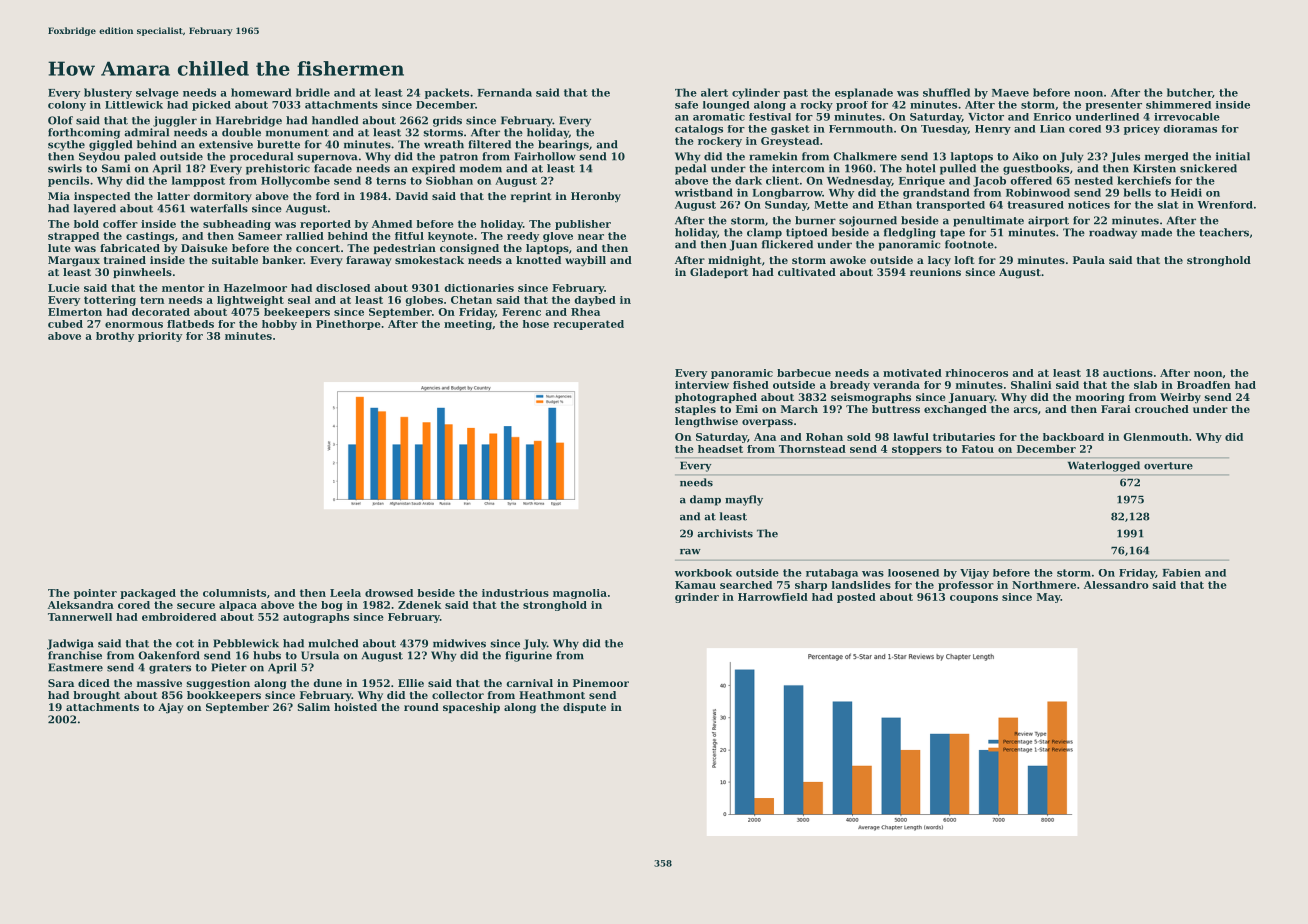  What do you see at coordinates (313, 92) in the screenshot?
I see `bridle` at bounding box center [313, 92].
